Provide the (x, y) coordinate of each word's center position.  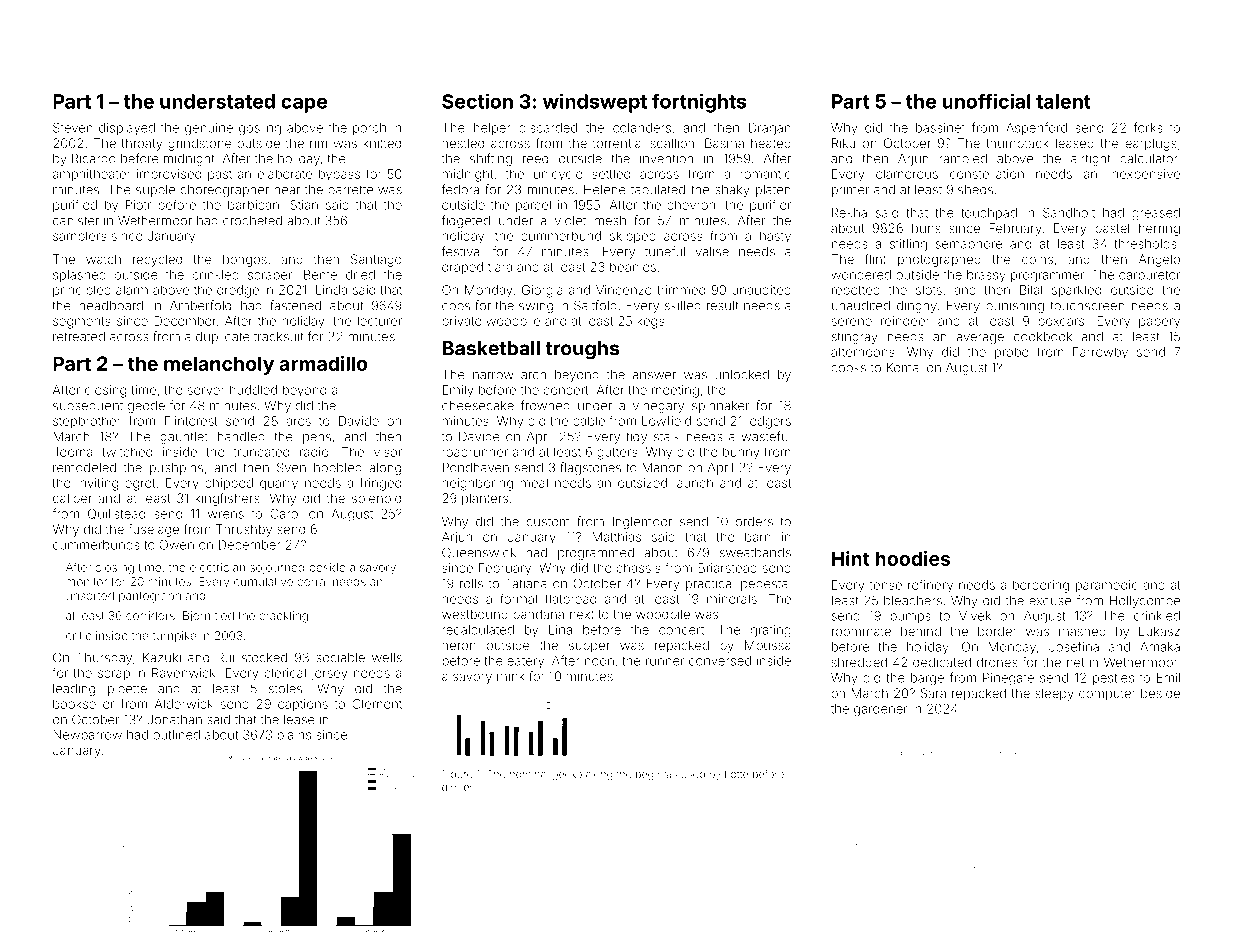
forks (1148, 127)
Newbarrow (87, 735)
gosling (260, 129)
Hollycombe (1145, 602)
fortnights (699, 103)
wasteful (766, 436)
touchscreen (1087, 306)
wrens (226, 515)
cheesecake (478, 406)
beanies (633, 267)
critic (78, 635)
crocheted (252, 221)
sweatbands (755, 553)
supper (589, 647)
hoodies (912, 558)
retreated (79, 337)
